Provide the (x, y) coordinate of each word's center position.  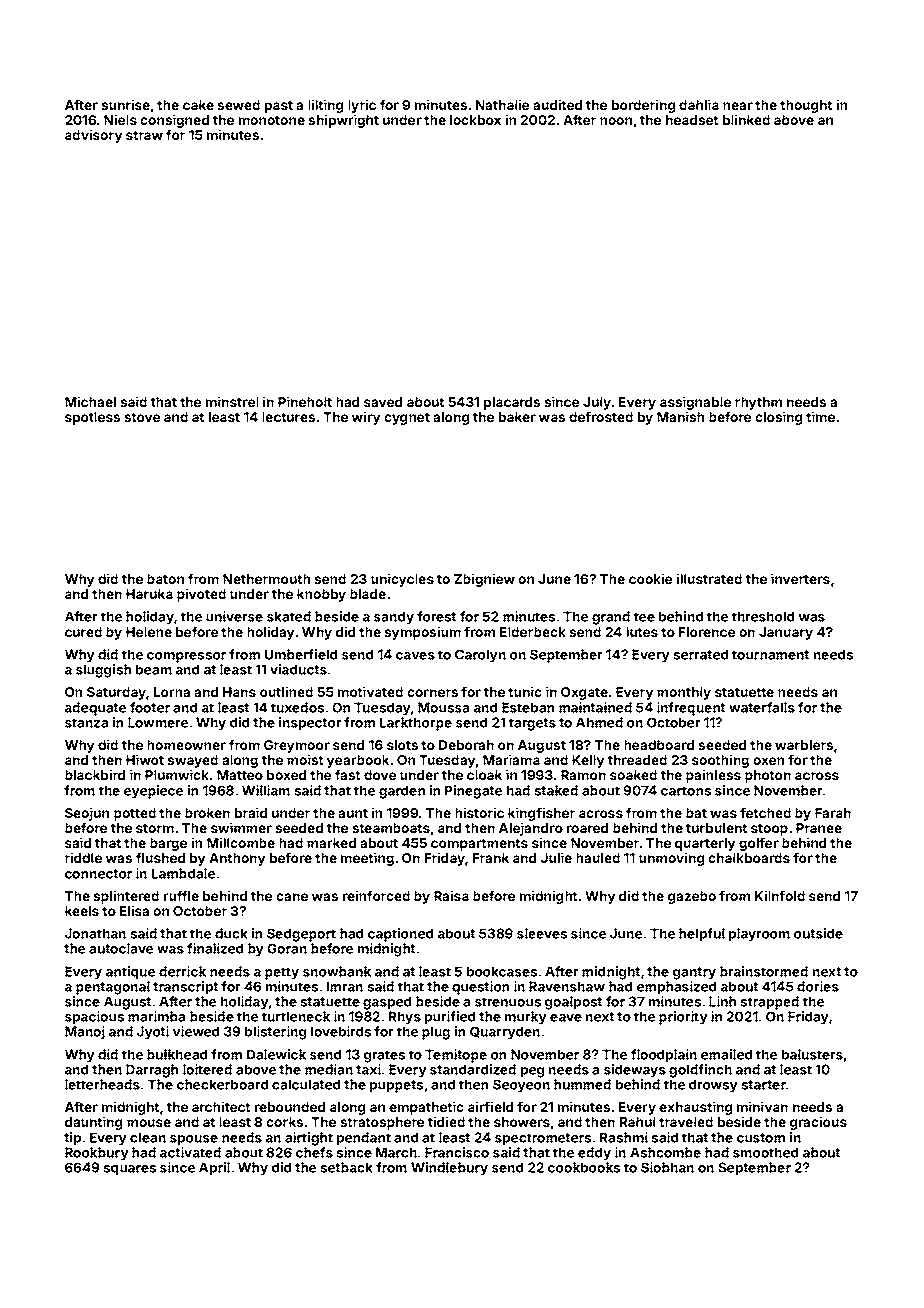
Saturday (116, 693)
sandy (394, 618)
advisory (93, 136)
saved (383, 402)
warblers (804, 745)
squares (129, 1170)
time (820, 416)
